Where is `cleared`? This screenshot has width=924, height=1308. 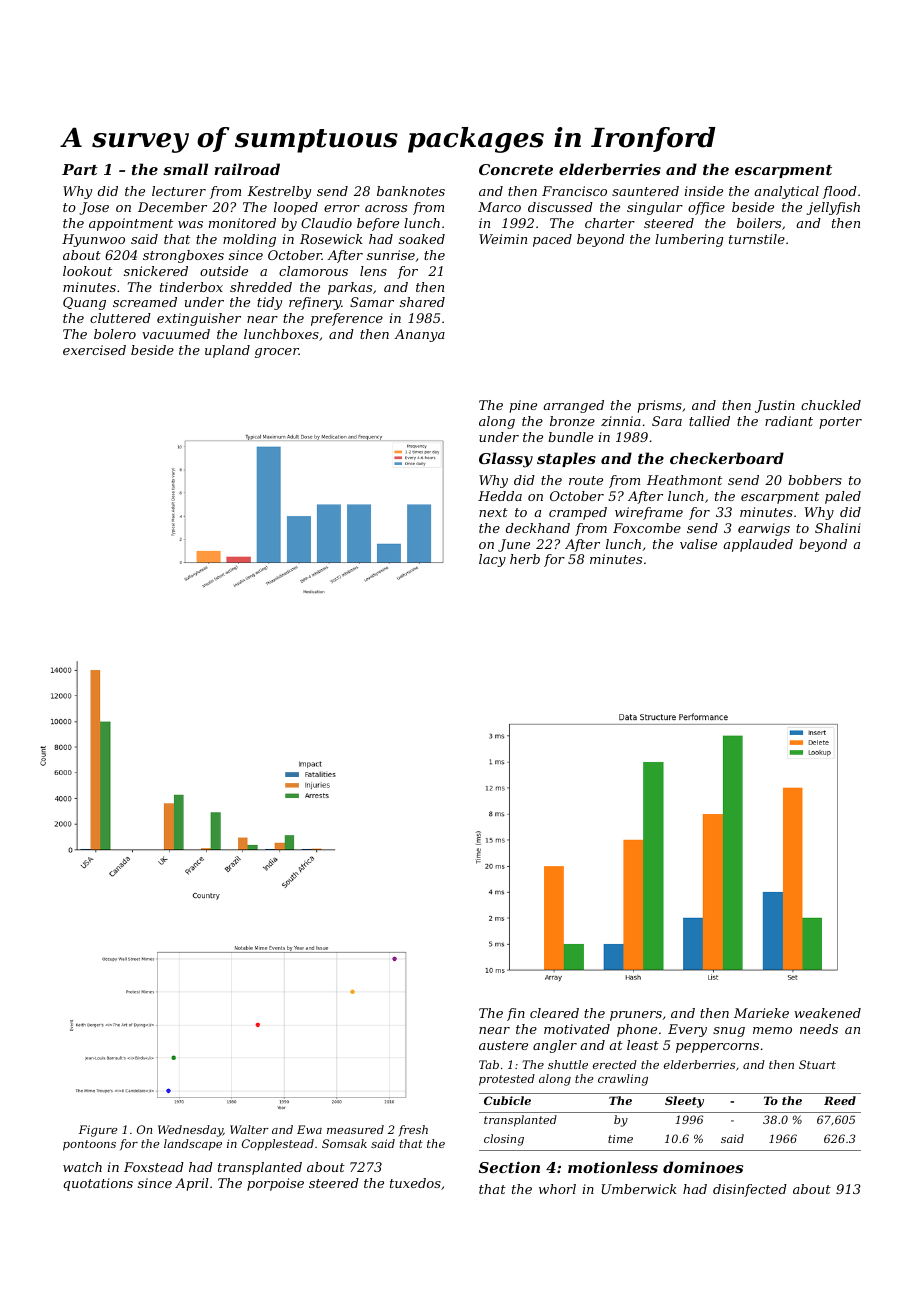
cleared is located at coordinates (554, 1013).
